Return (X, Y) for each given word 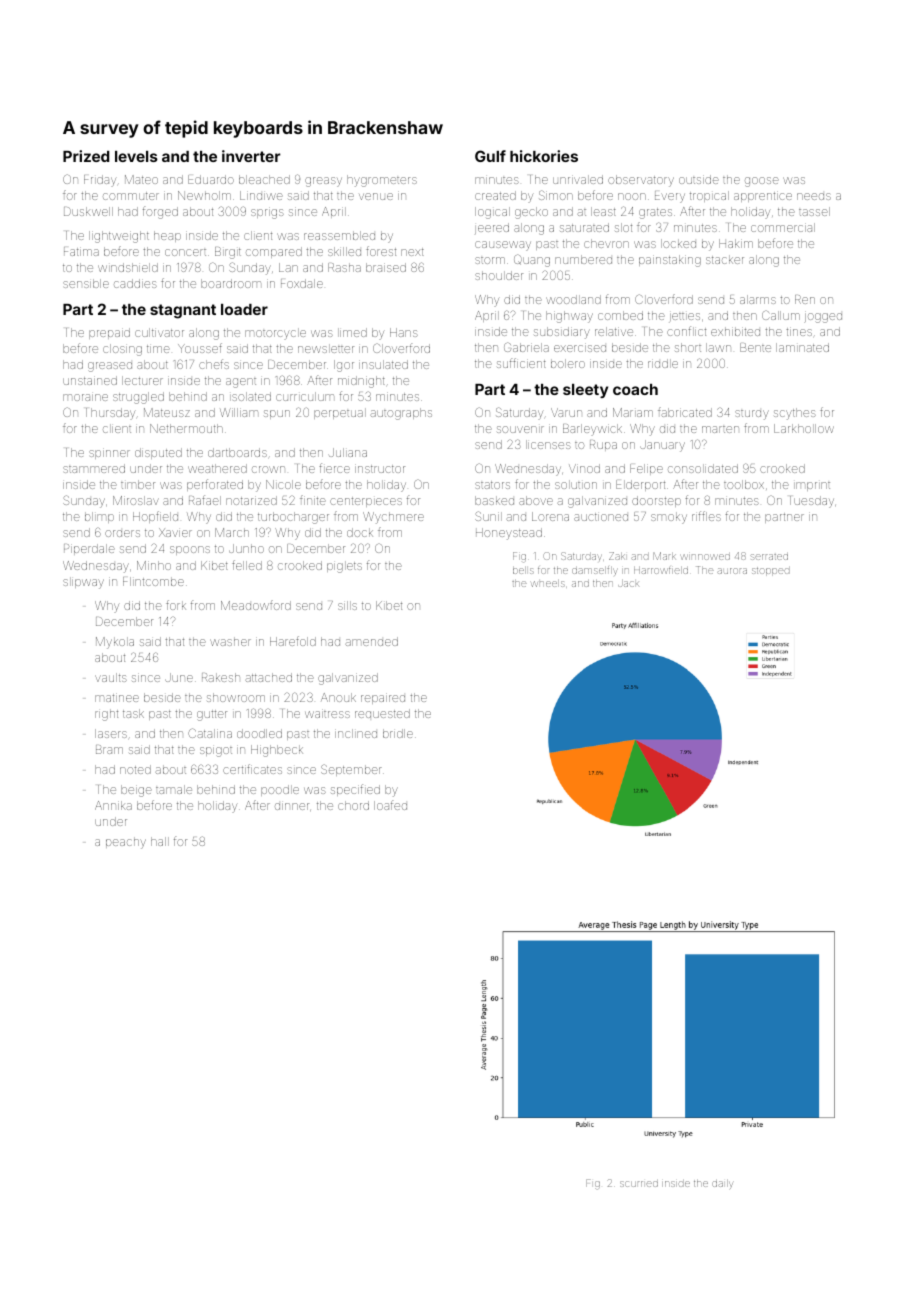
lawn (718, 347)
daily (722, 1184)
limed (352, 332)
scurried (639, 1184)
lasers (111, 733)
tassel (814, 211)
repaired (383, 698)
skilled (344, 251)
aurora (732, 571)
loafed (390, 805)
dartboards (237, 452)
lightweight (119, 237)
